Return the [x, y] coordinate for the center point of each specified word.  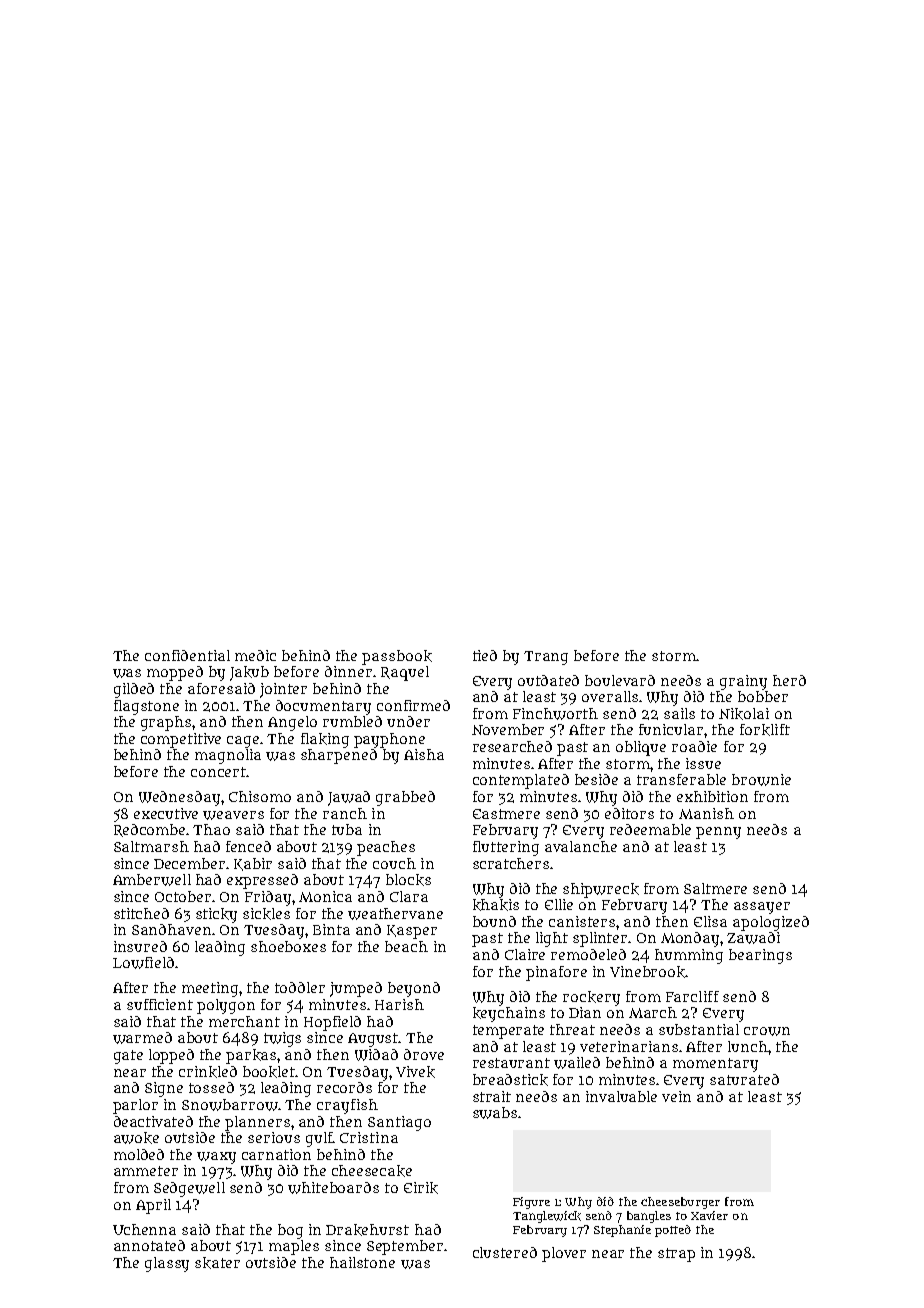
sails [679, 713]
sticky [216, 915]
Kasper [412, 932]
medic [255, 655]
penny [718, 833]
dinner [348, 671]
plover [564, 1254]
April [153, 1206]
